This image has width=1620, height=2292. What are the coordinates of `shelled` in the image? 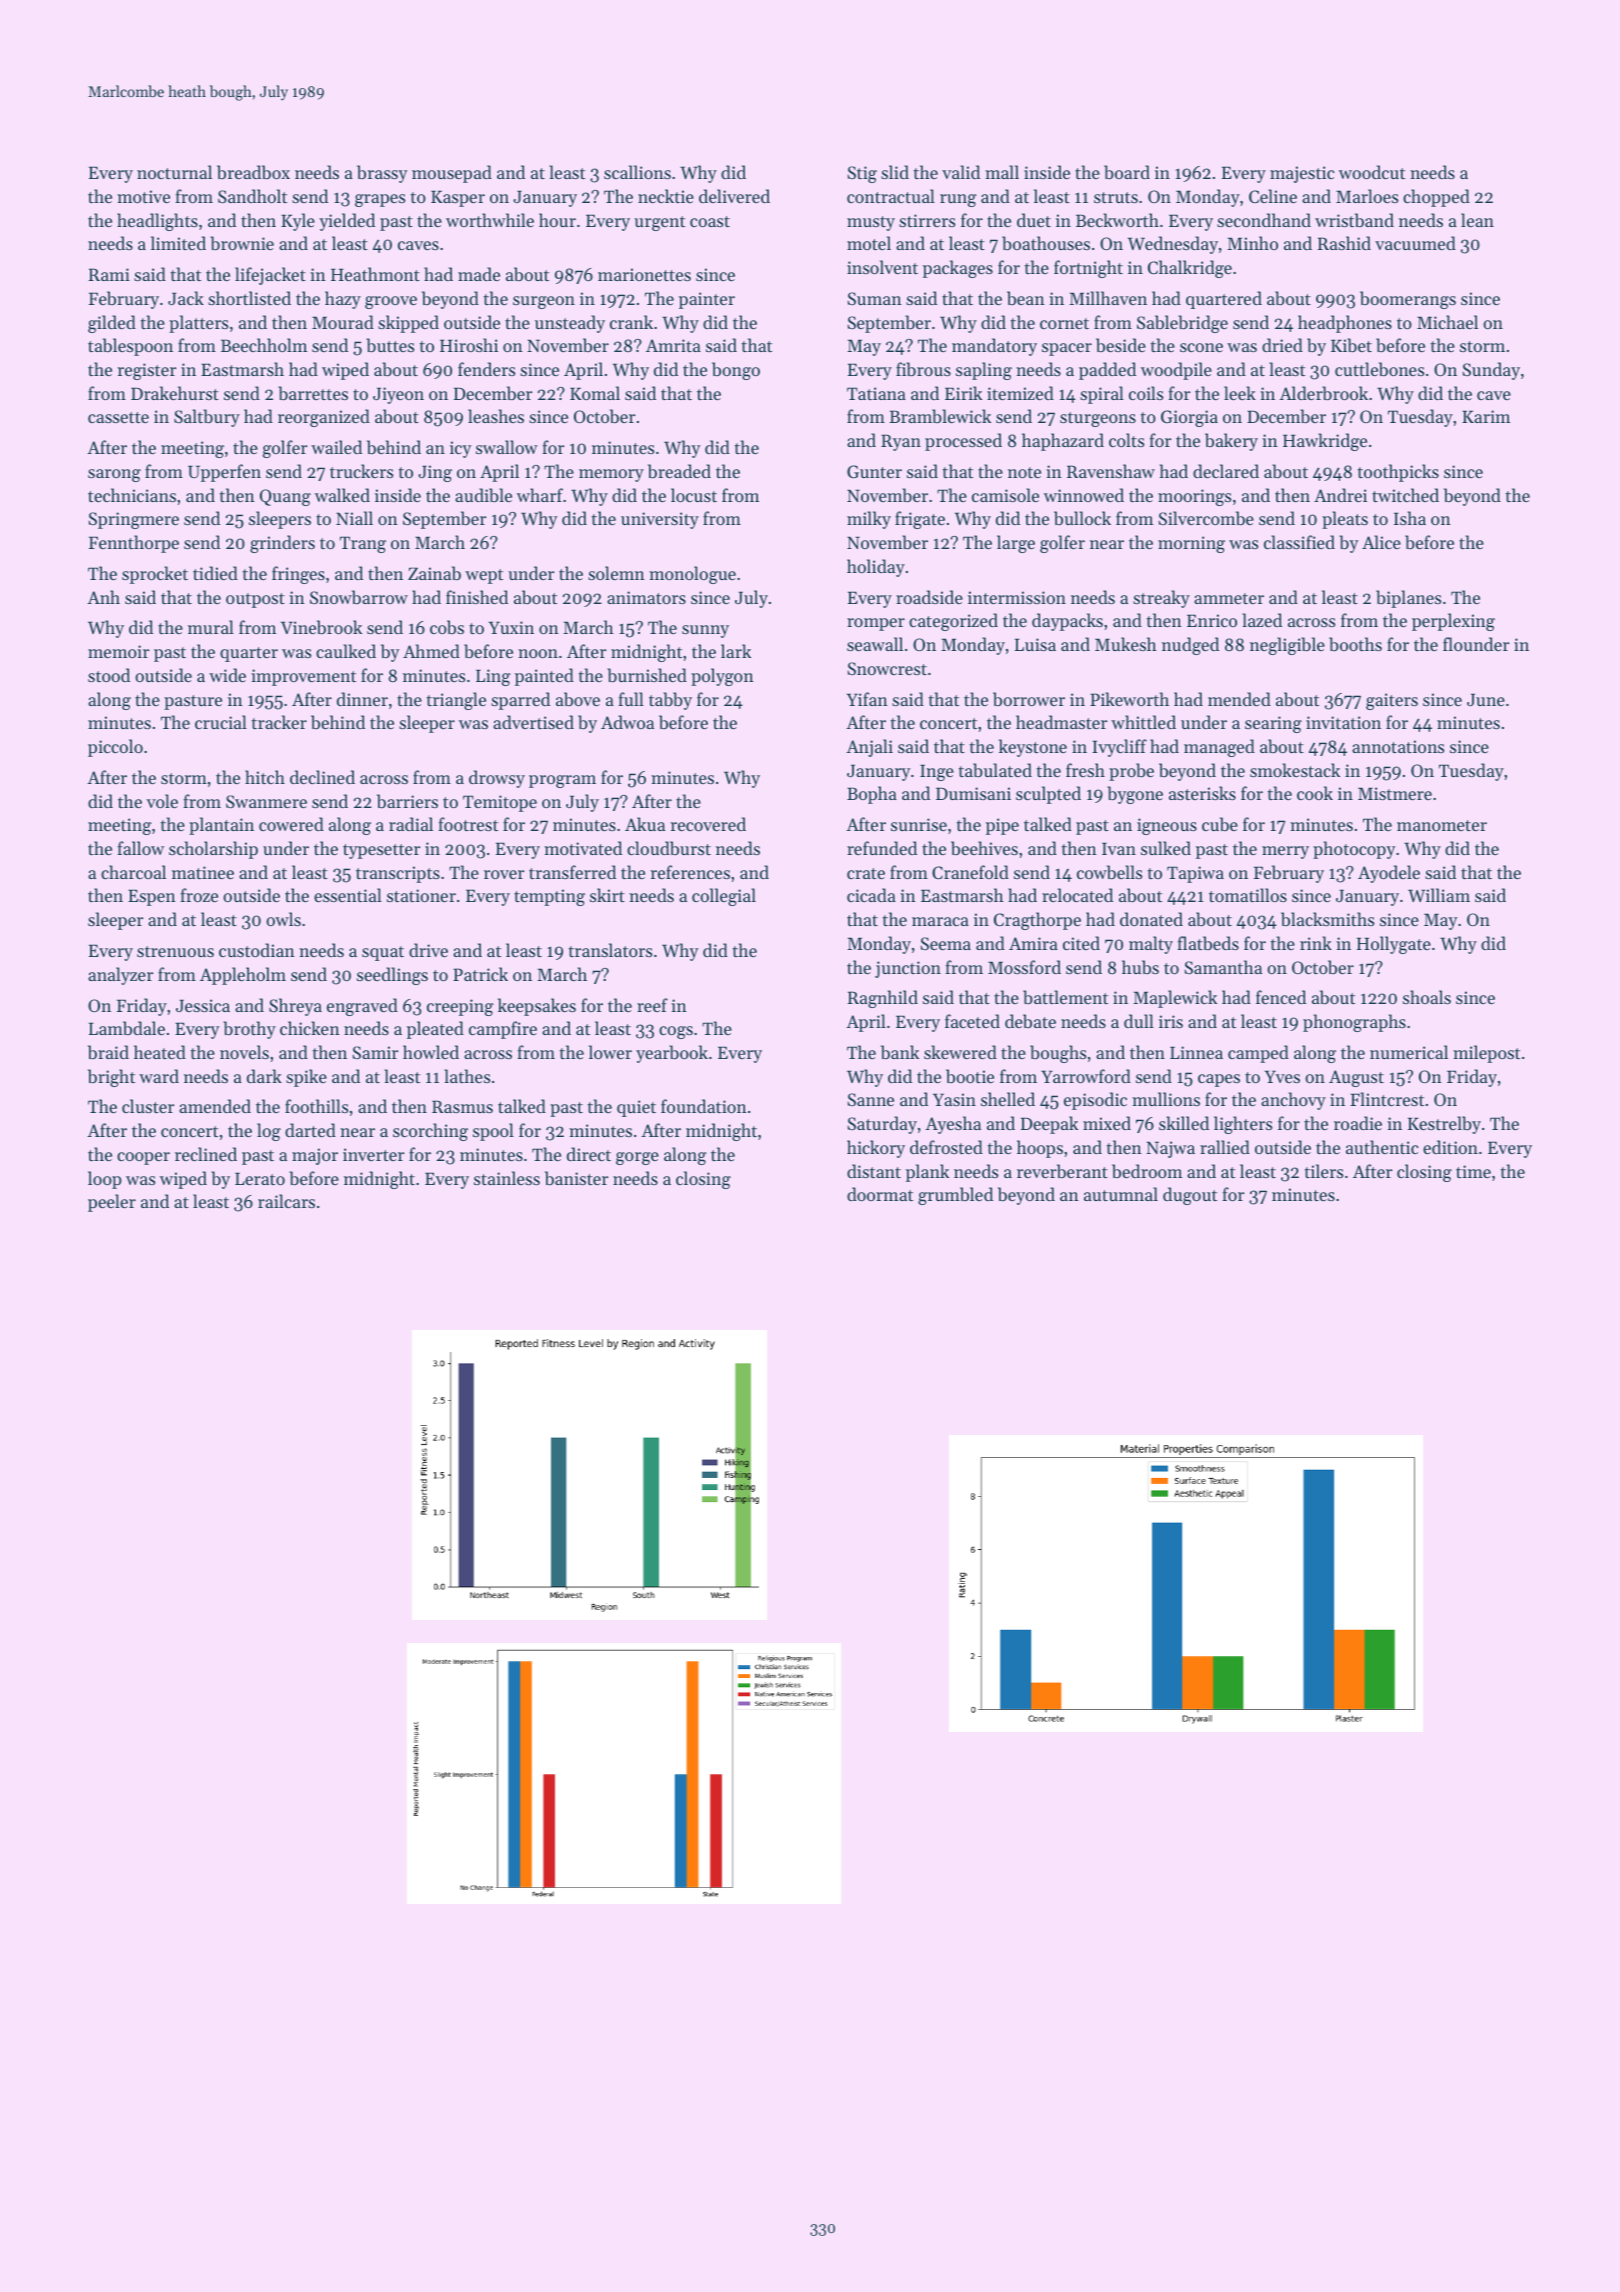 It's located at (1008, 1099).
